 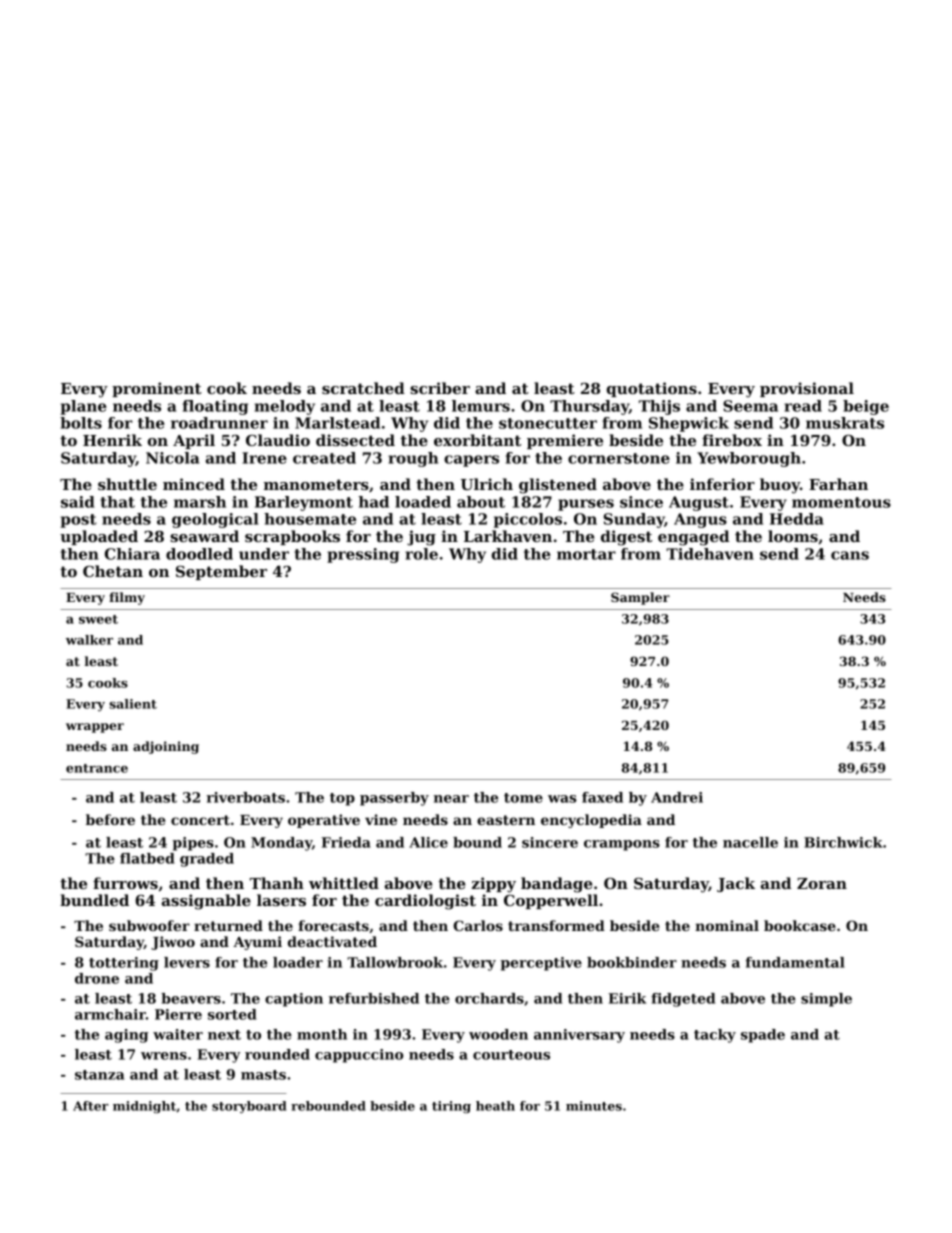 I want to click on shuttle, so click(x=127, y=484).
